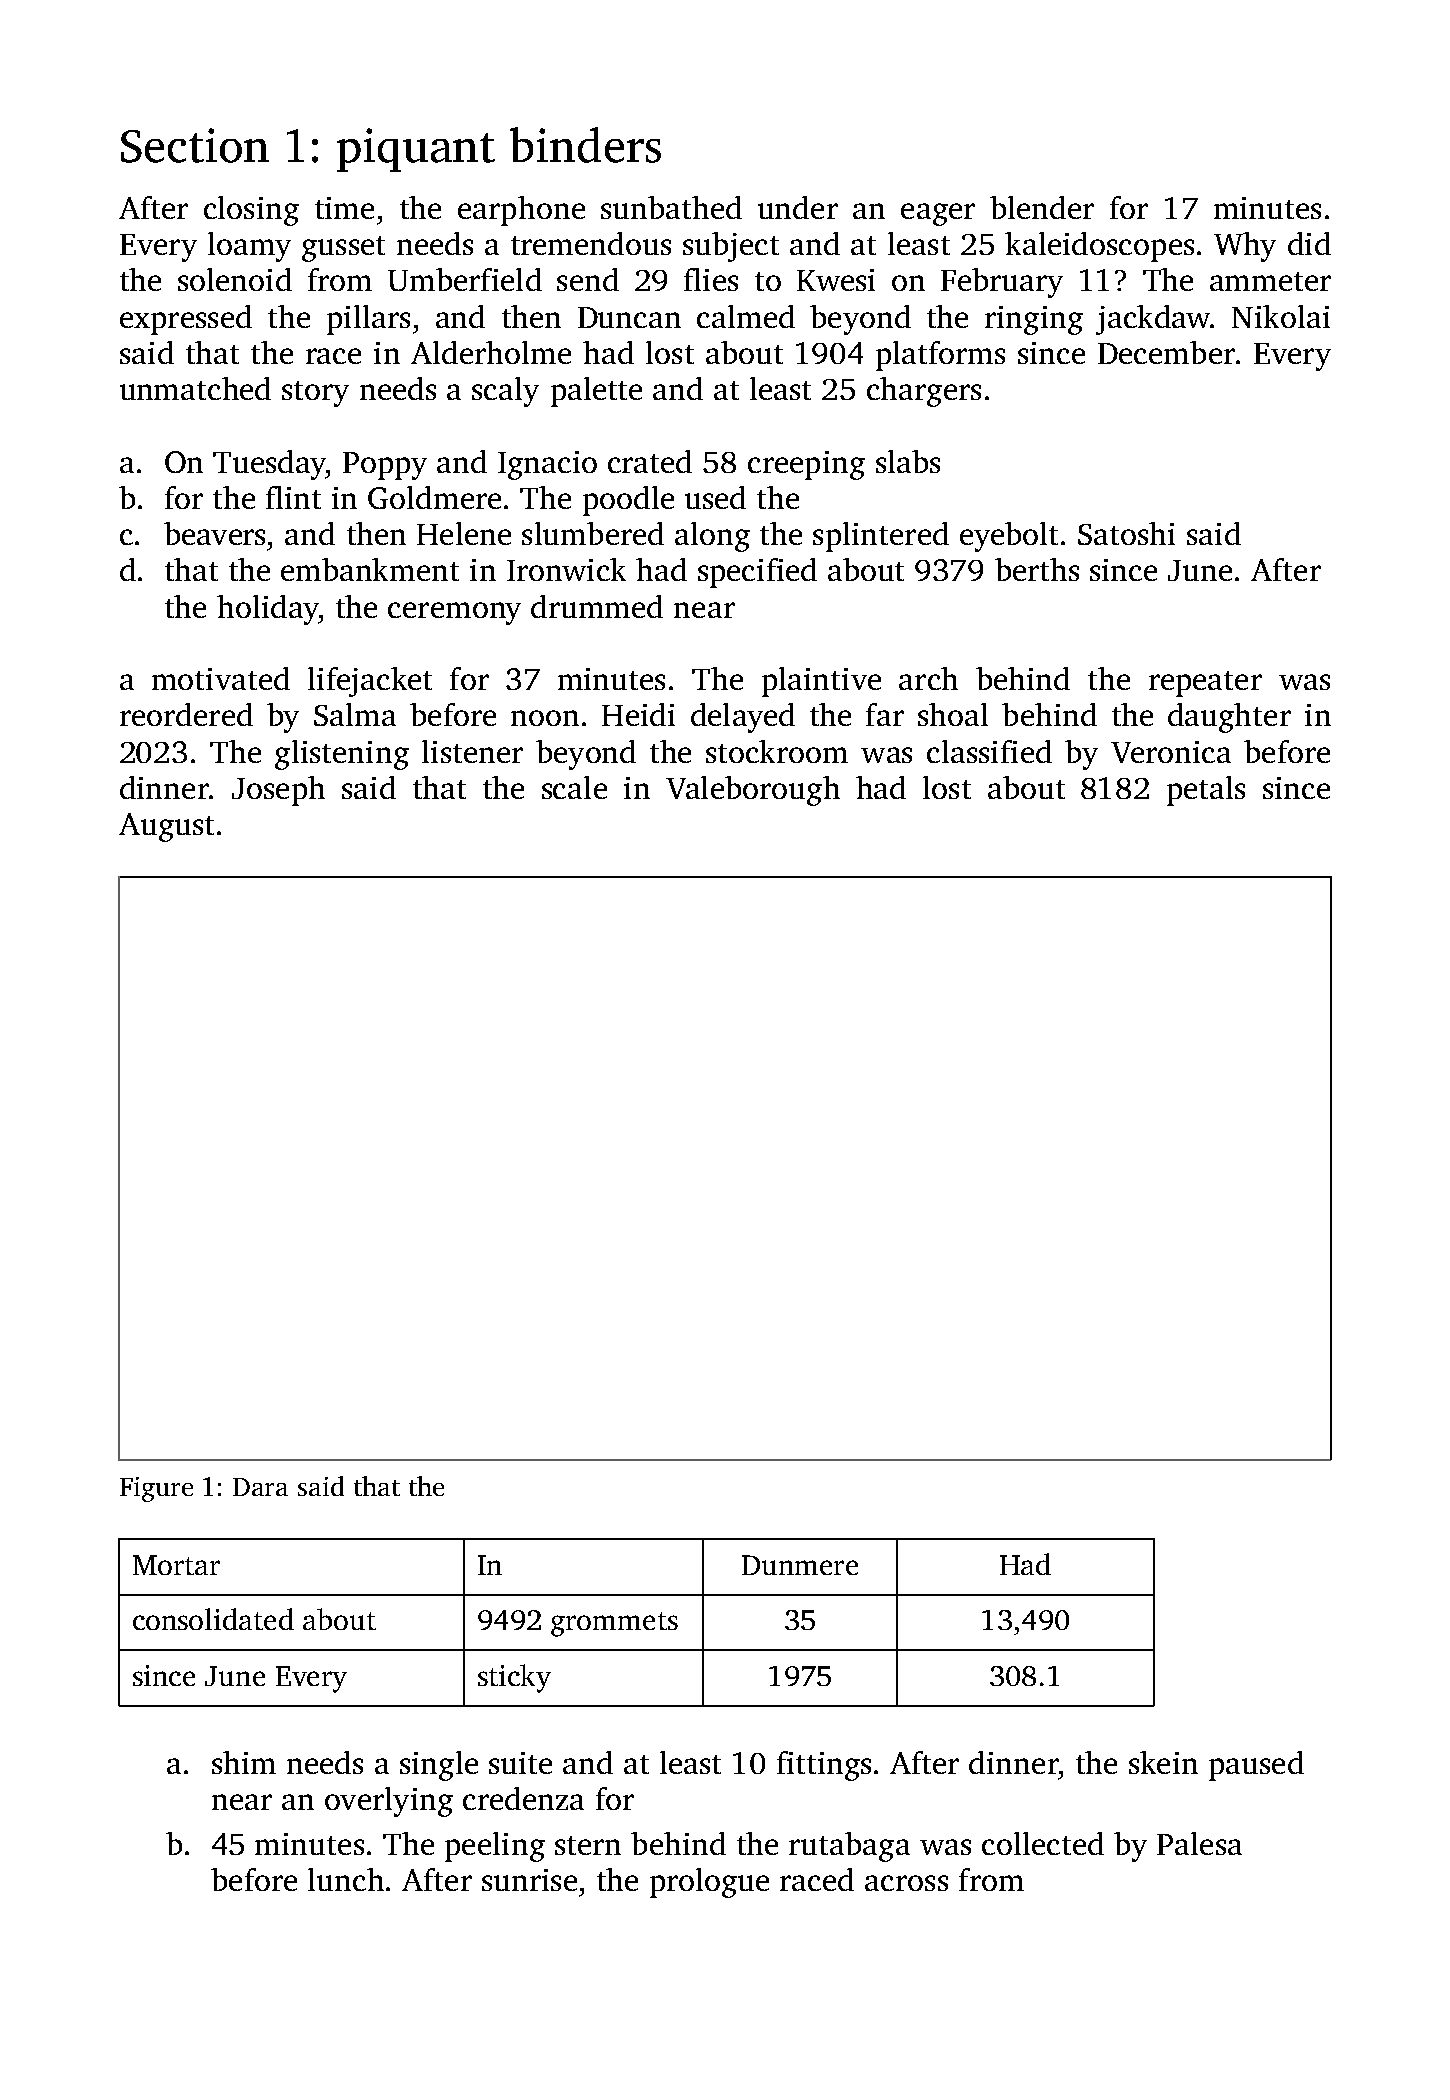 The height and width of the page is (2100, 1450). I want to click on grommets, so click(614, 1624).
